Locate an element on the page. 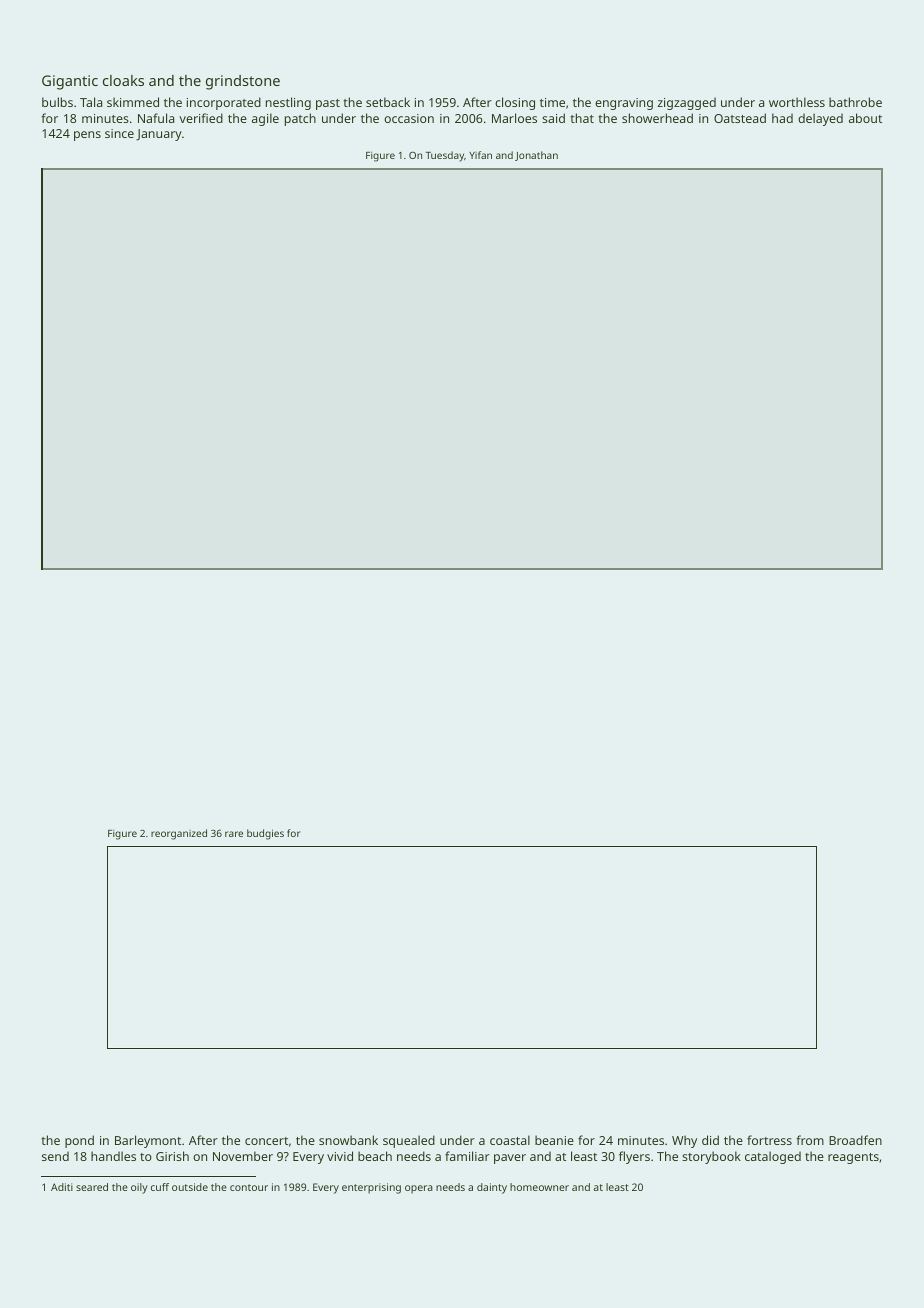 This document has width=924, height=1308. homeowner is located at coordinates (539, 1187).
